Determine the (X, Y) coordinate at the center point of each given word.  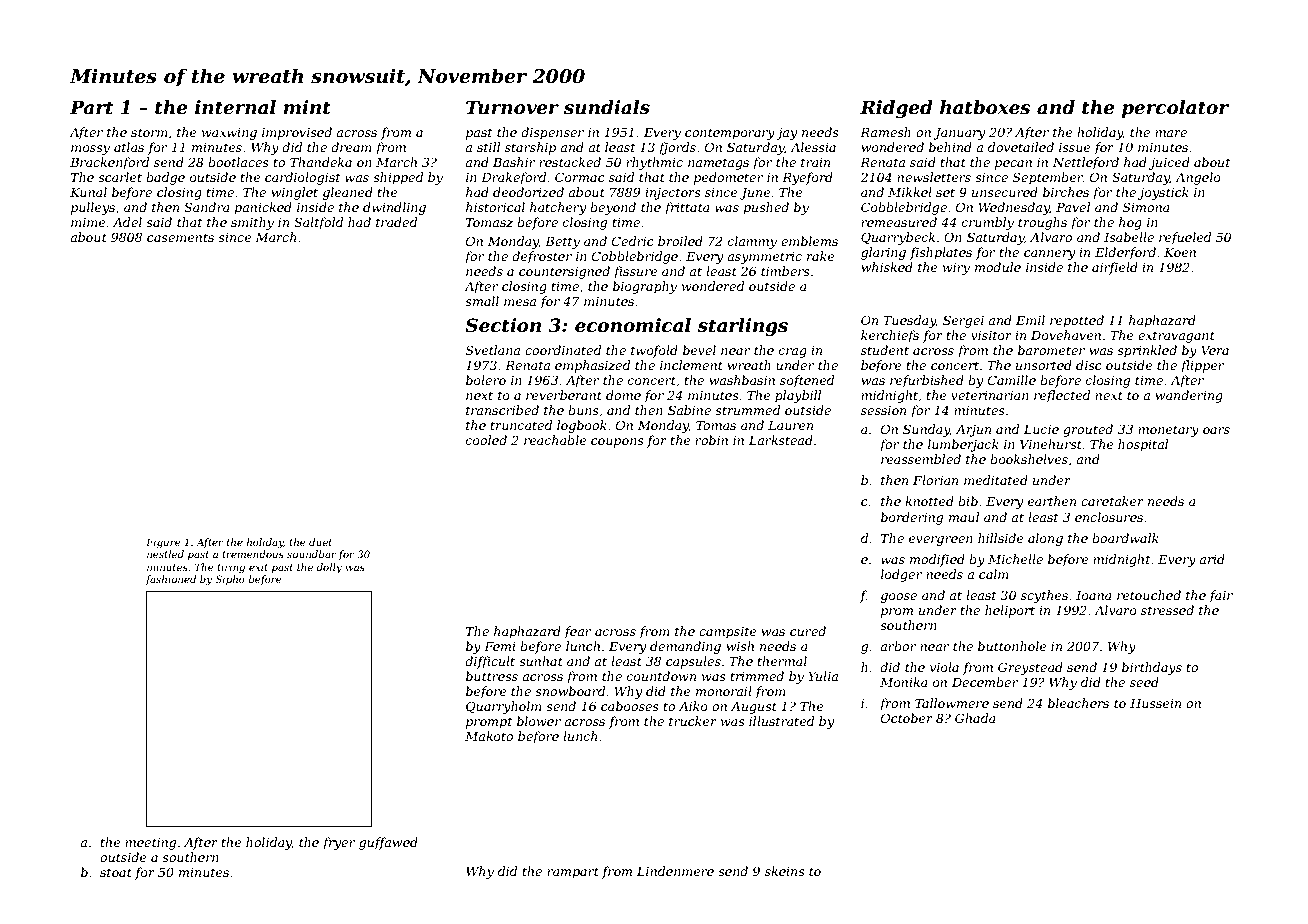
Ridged (896, 109)
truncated (521, 425)
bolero (486, 380)
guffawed (388, 843)
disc (1089, 365)
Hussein (1155, 703)
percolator (1175, 109)
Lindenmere (675, 871)
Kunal (88, 192)
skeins (785, 871)
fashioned (171, 580)
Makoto (489, 736)
